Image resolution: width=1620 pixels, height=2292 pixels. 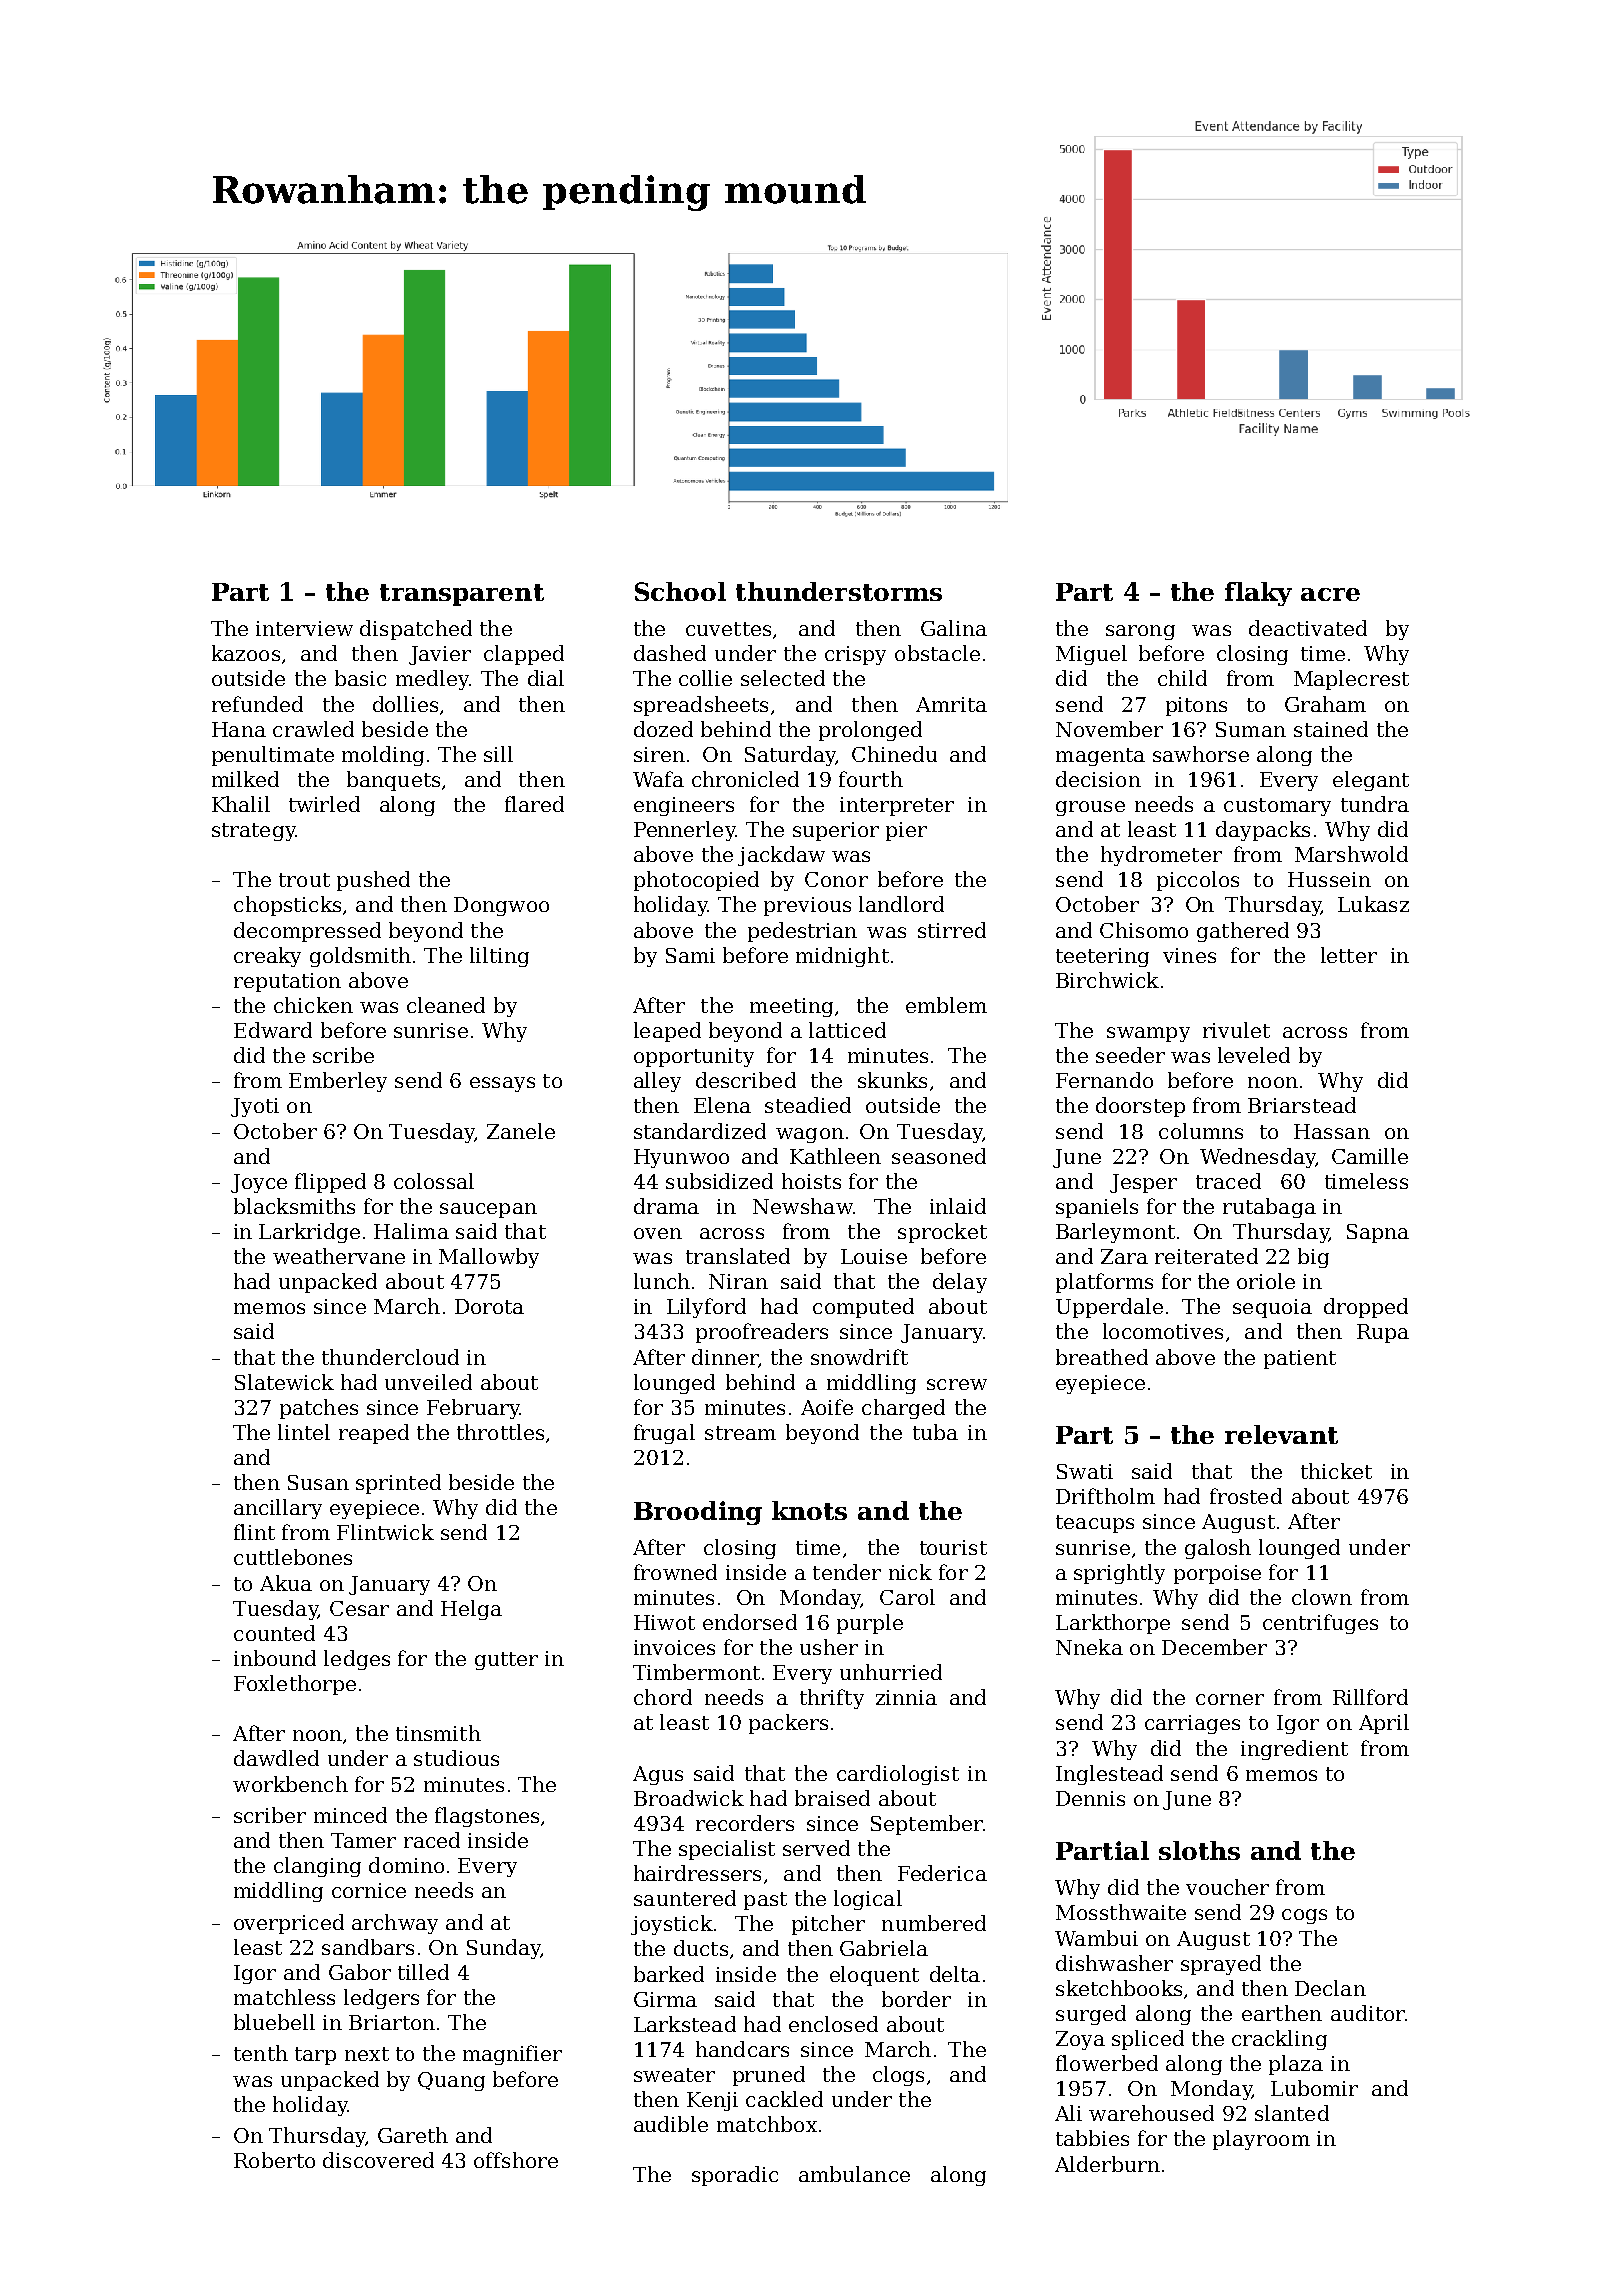 I want to click on tenth, so click(x=261, y=2053).
